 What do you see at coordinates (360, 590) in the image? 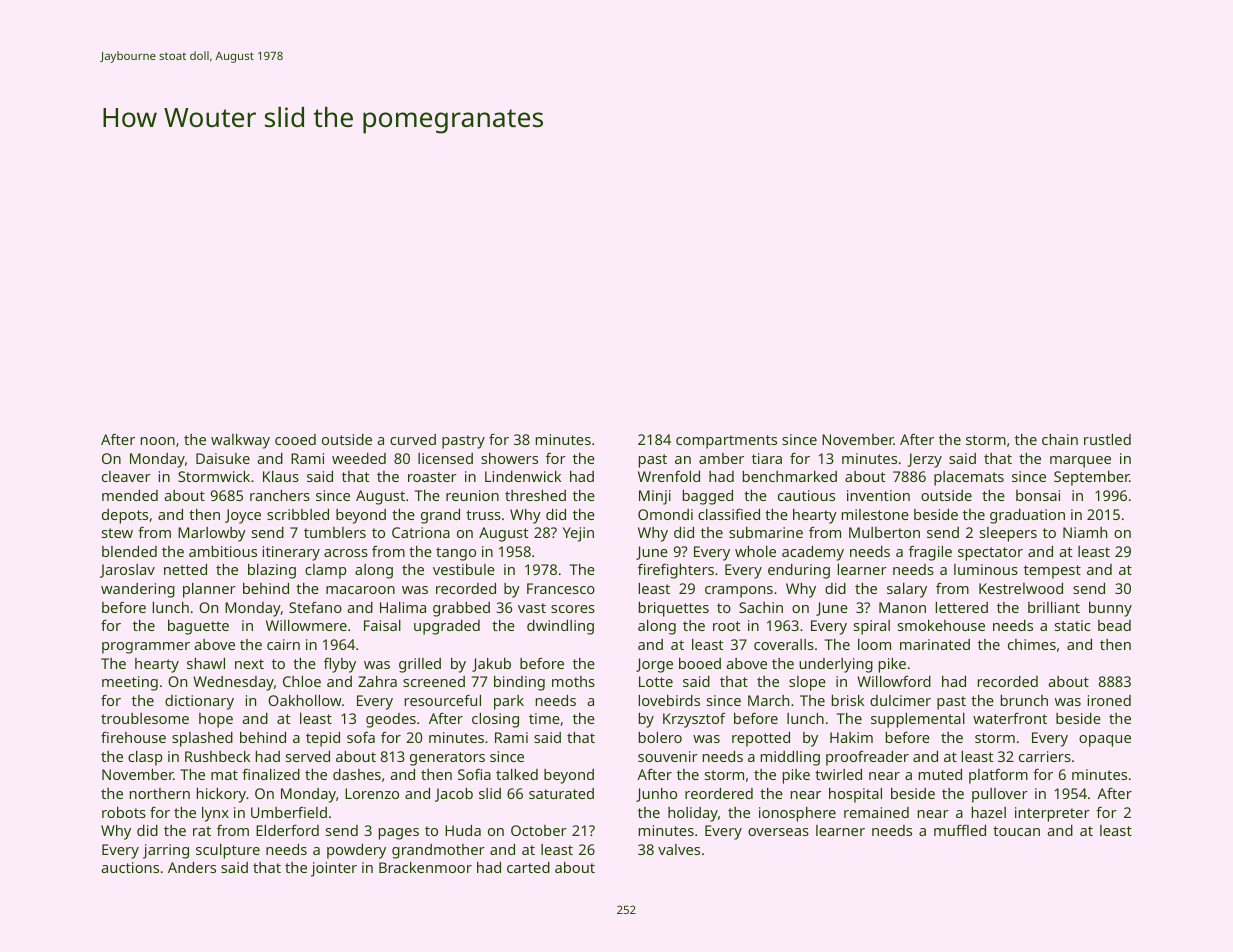
I see `macaroon` at bounding box center [360, 590].
